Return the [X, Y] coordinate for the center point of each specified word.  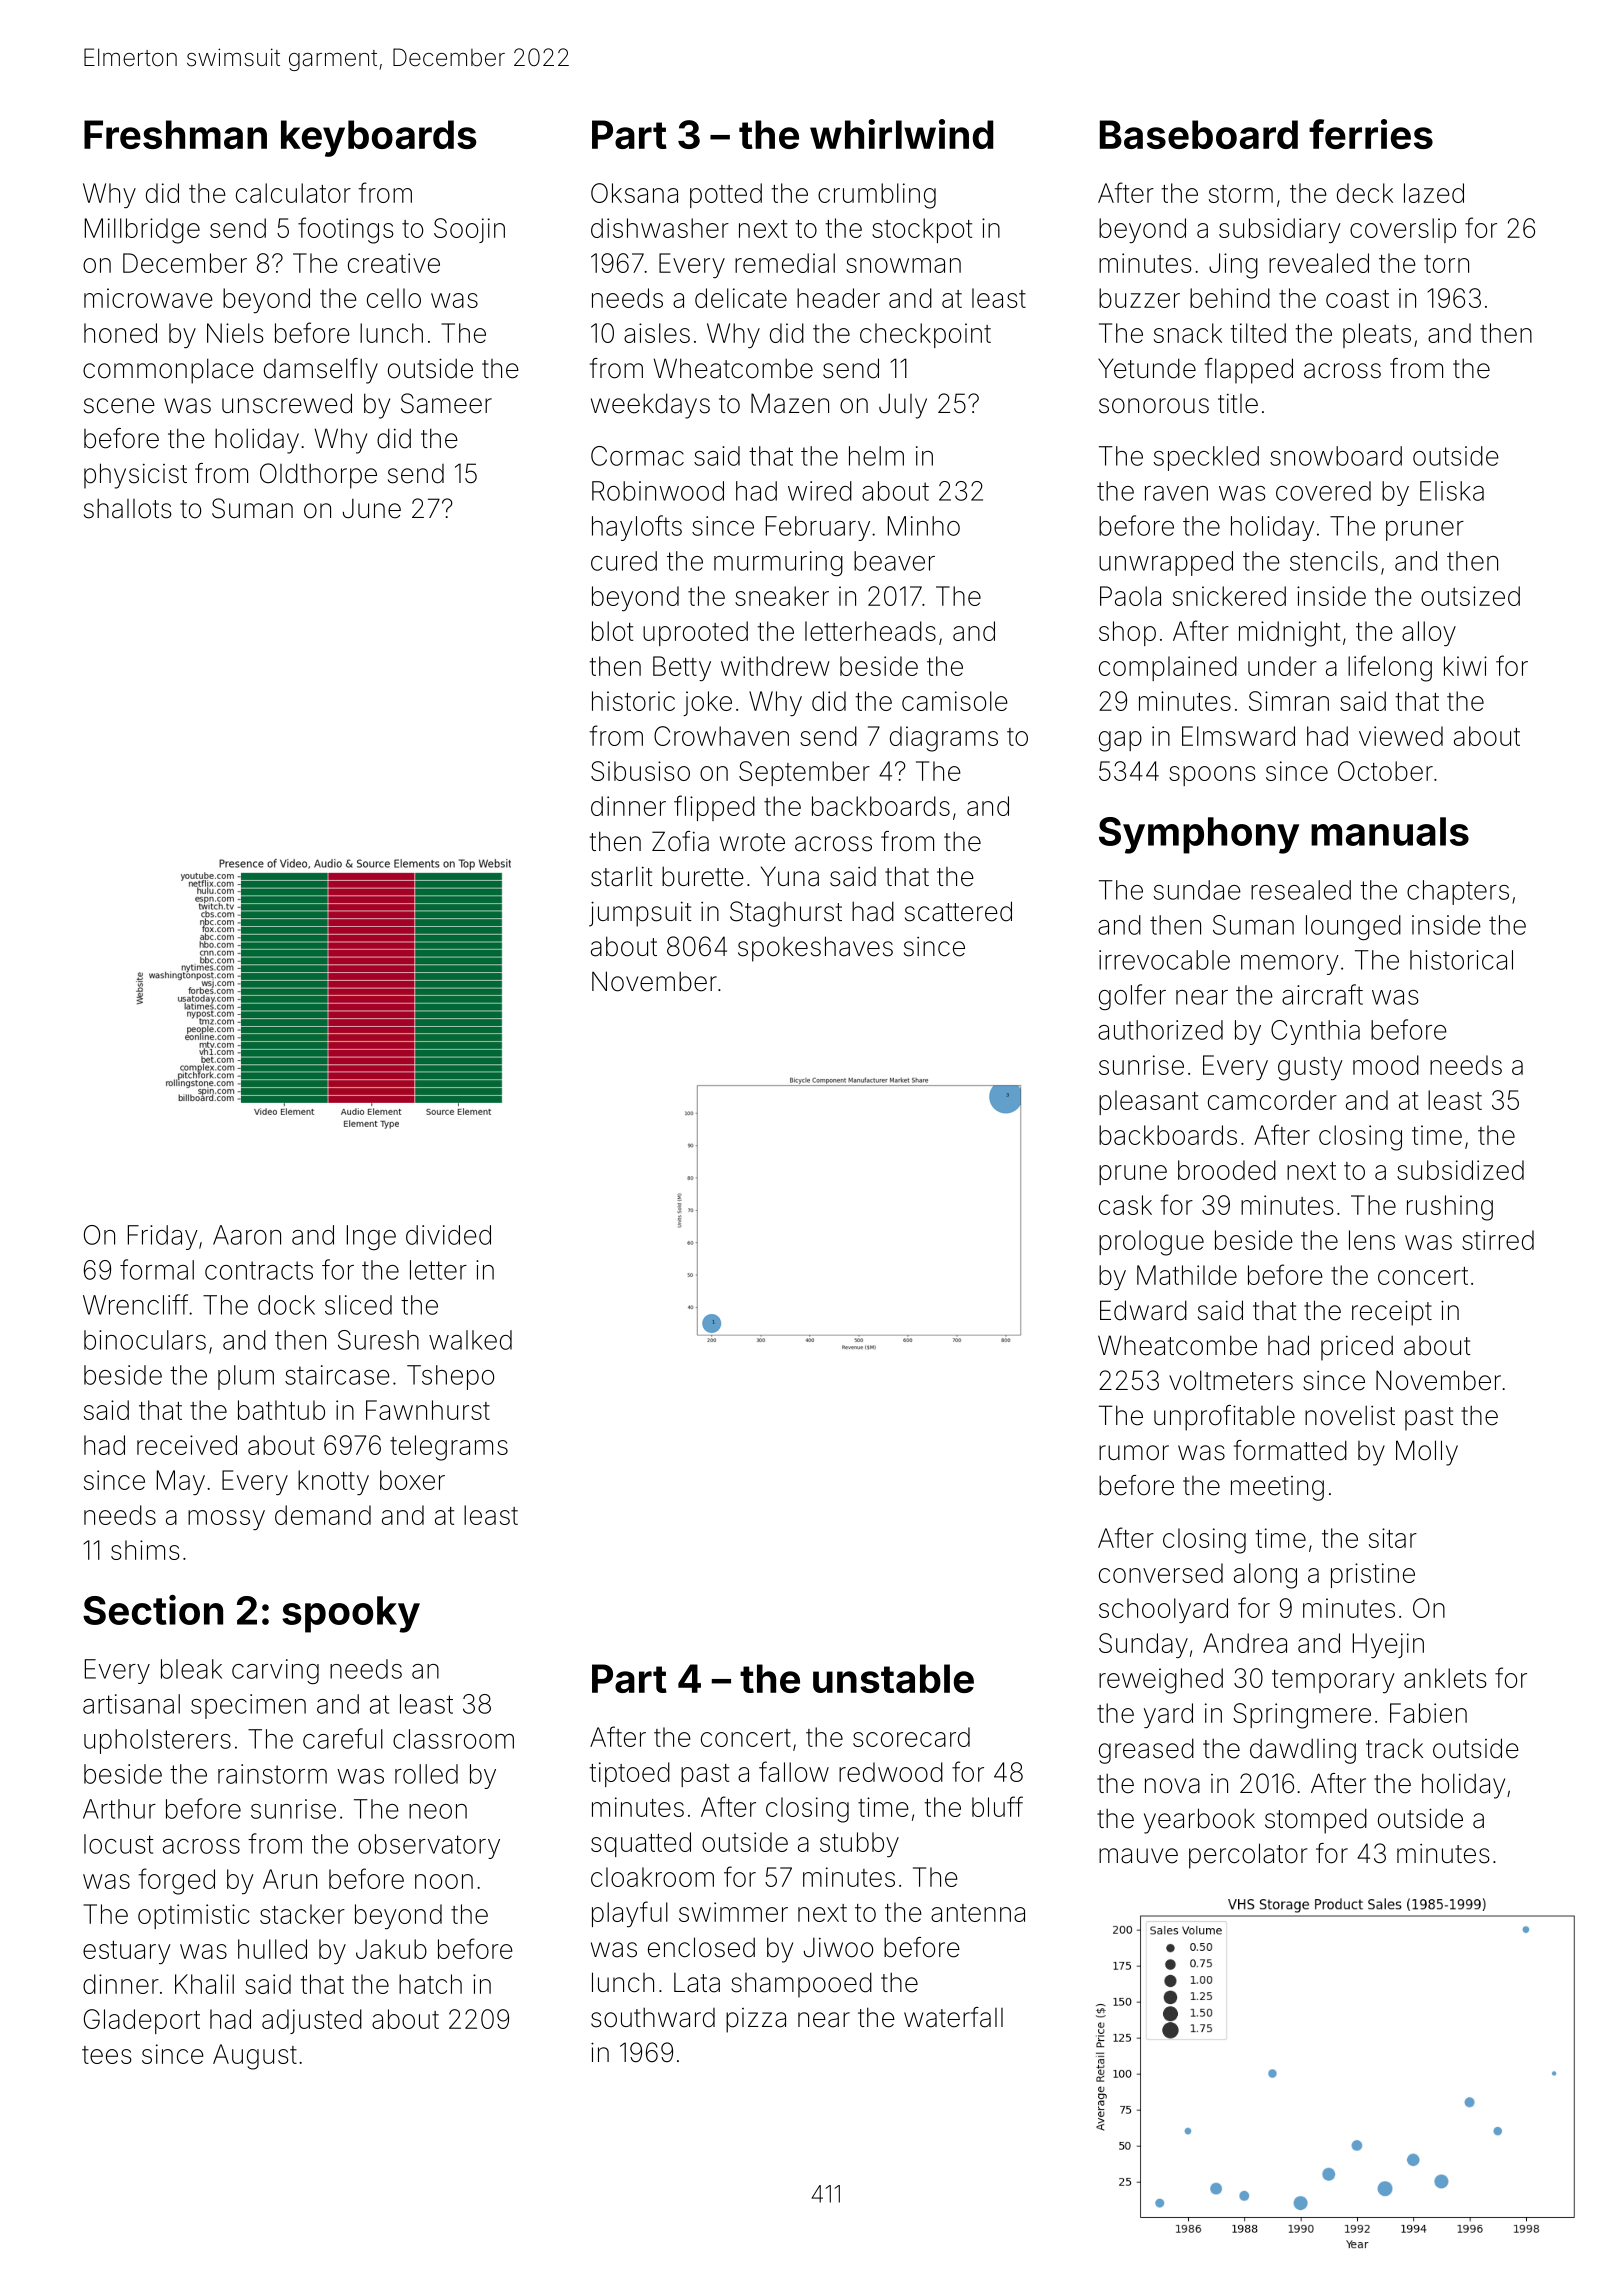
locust [118, 1844]
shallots [128, 508]
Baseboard [1199, 134]
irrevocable [1164, 960]
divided [448, 1235]
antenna [978, 1913]
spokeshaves [815, 949]
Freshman [175, 134]
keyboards [379, 138]
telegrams [449, 1448]
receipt [1392, 1313]
